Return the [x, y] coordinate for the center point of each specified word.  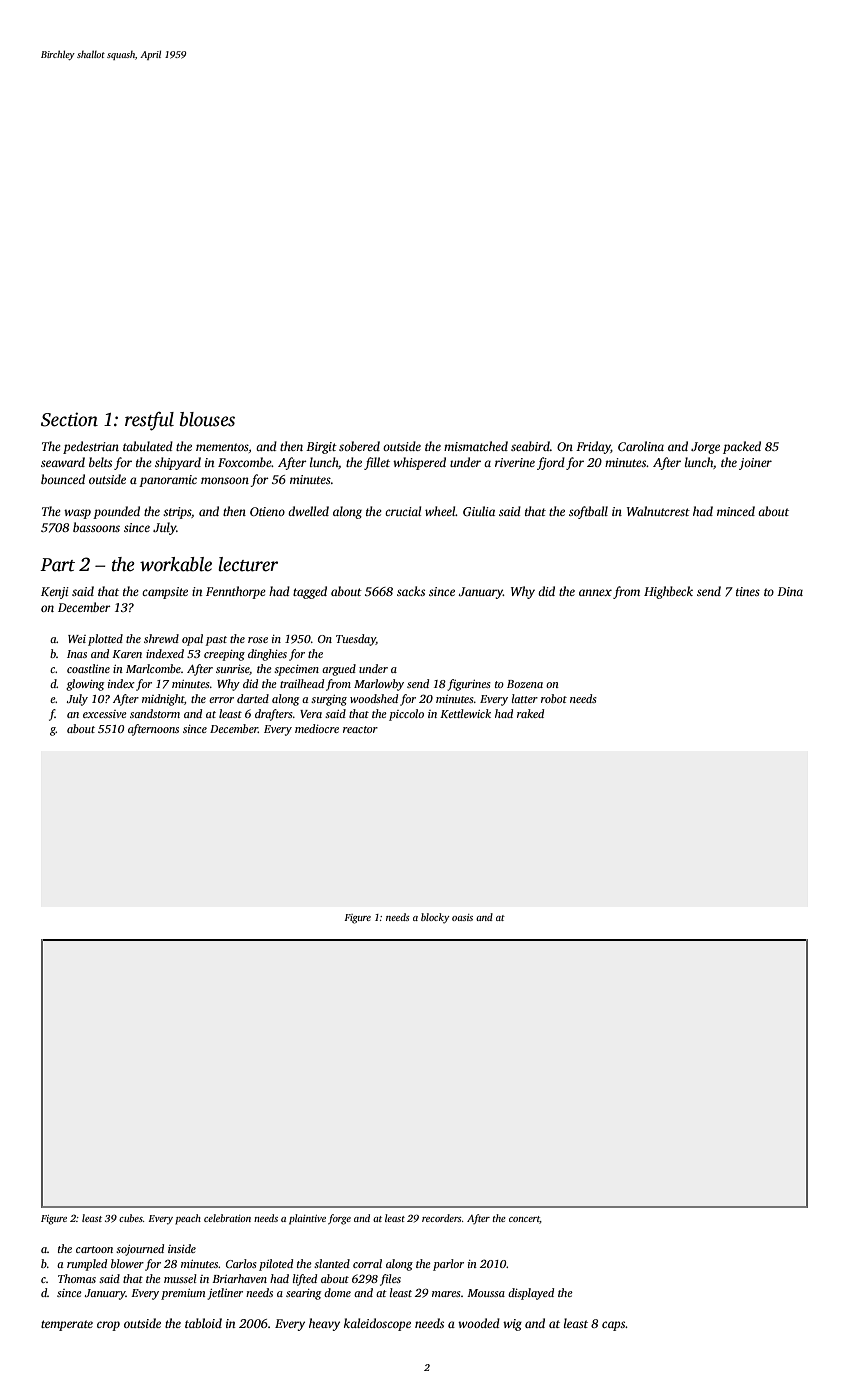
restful [149, 421]
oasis [462, 917]
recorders [442, 1218]
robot [554, 698]
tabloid [203, 1323]
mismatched [476, 446]
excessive [105, 714]
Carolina [641, 446]
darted [253, 698]
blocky [435, 918]
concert [524, 1220]
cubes [131, 1218]
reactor [360, 729]
